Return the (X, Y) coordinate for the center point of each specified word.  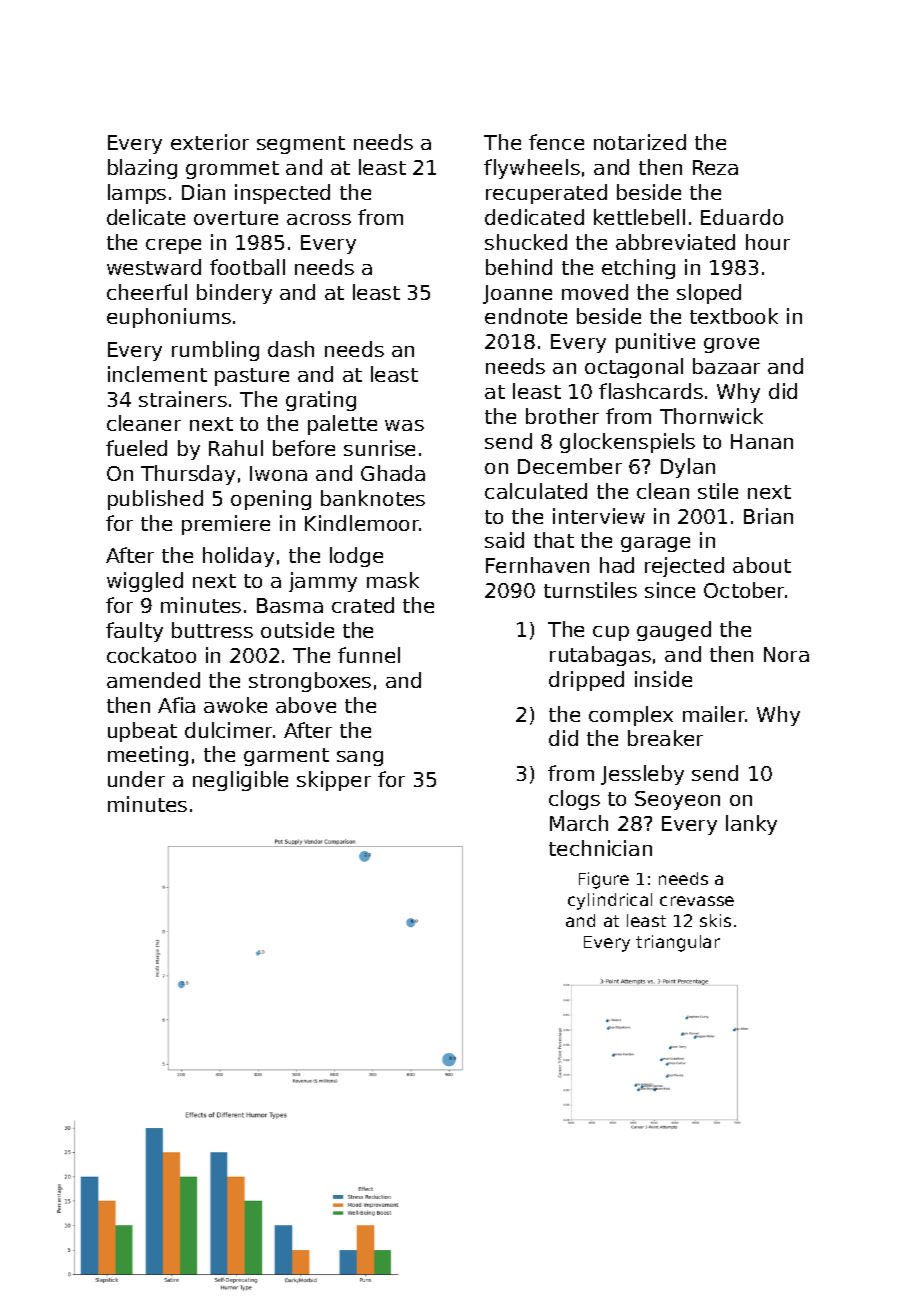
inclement (157, 374)
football (247, 267)
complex (631, 716)
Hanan (762, 441)
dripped (586, 681)
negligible (240, 781)
